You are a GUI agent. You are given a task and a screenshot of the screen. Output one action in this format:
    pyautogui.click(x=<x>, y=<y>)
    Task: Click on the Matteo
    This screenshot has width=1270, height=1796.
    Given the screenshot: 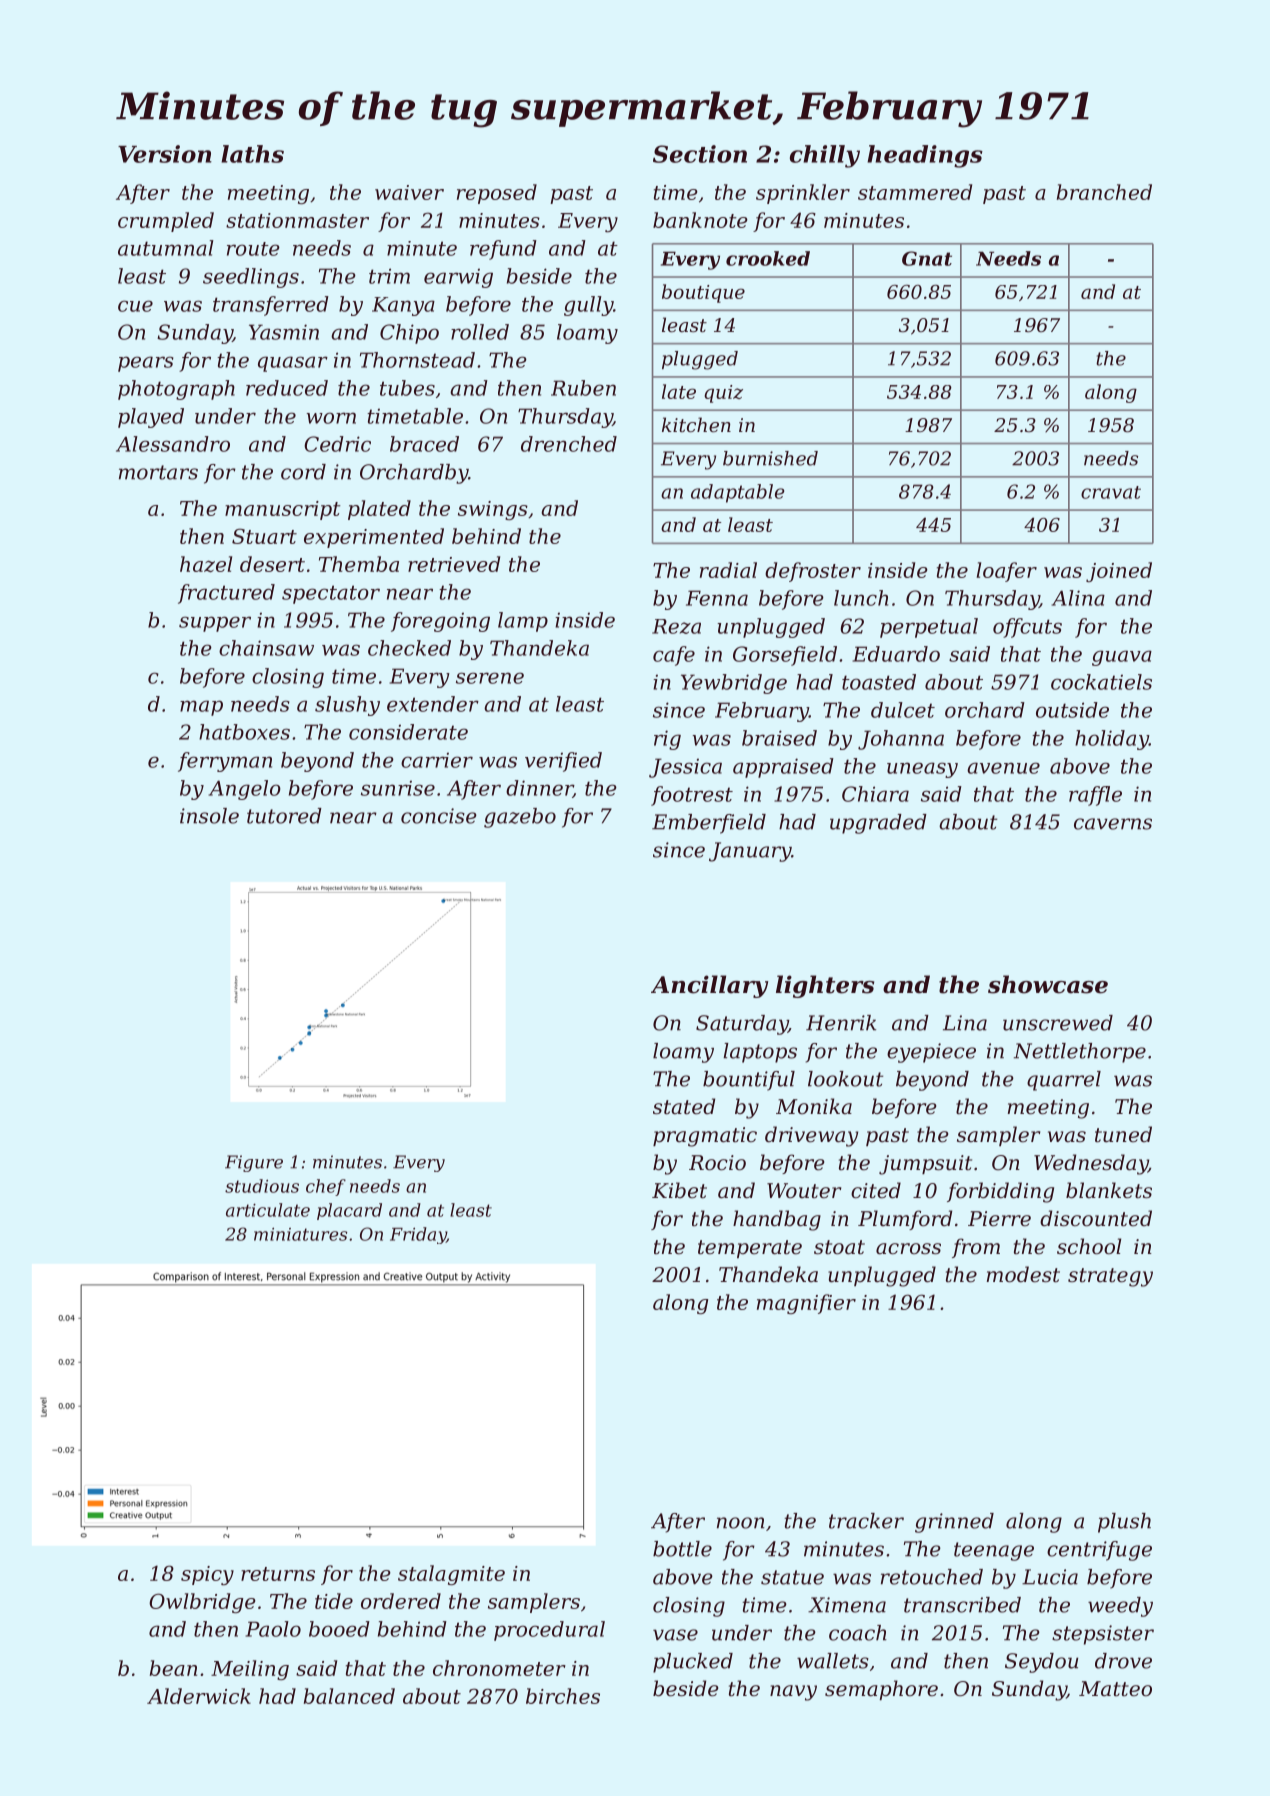 What is the action you would take?
    pyautogui.click(x=1115, y=1689)
